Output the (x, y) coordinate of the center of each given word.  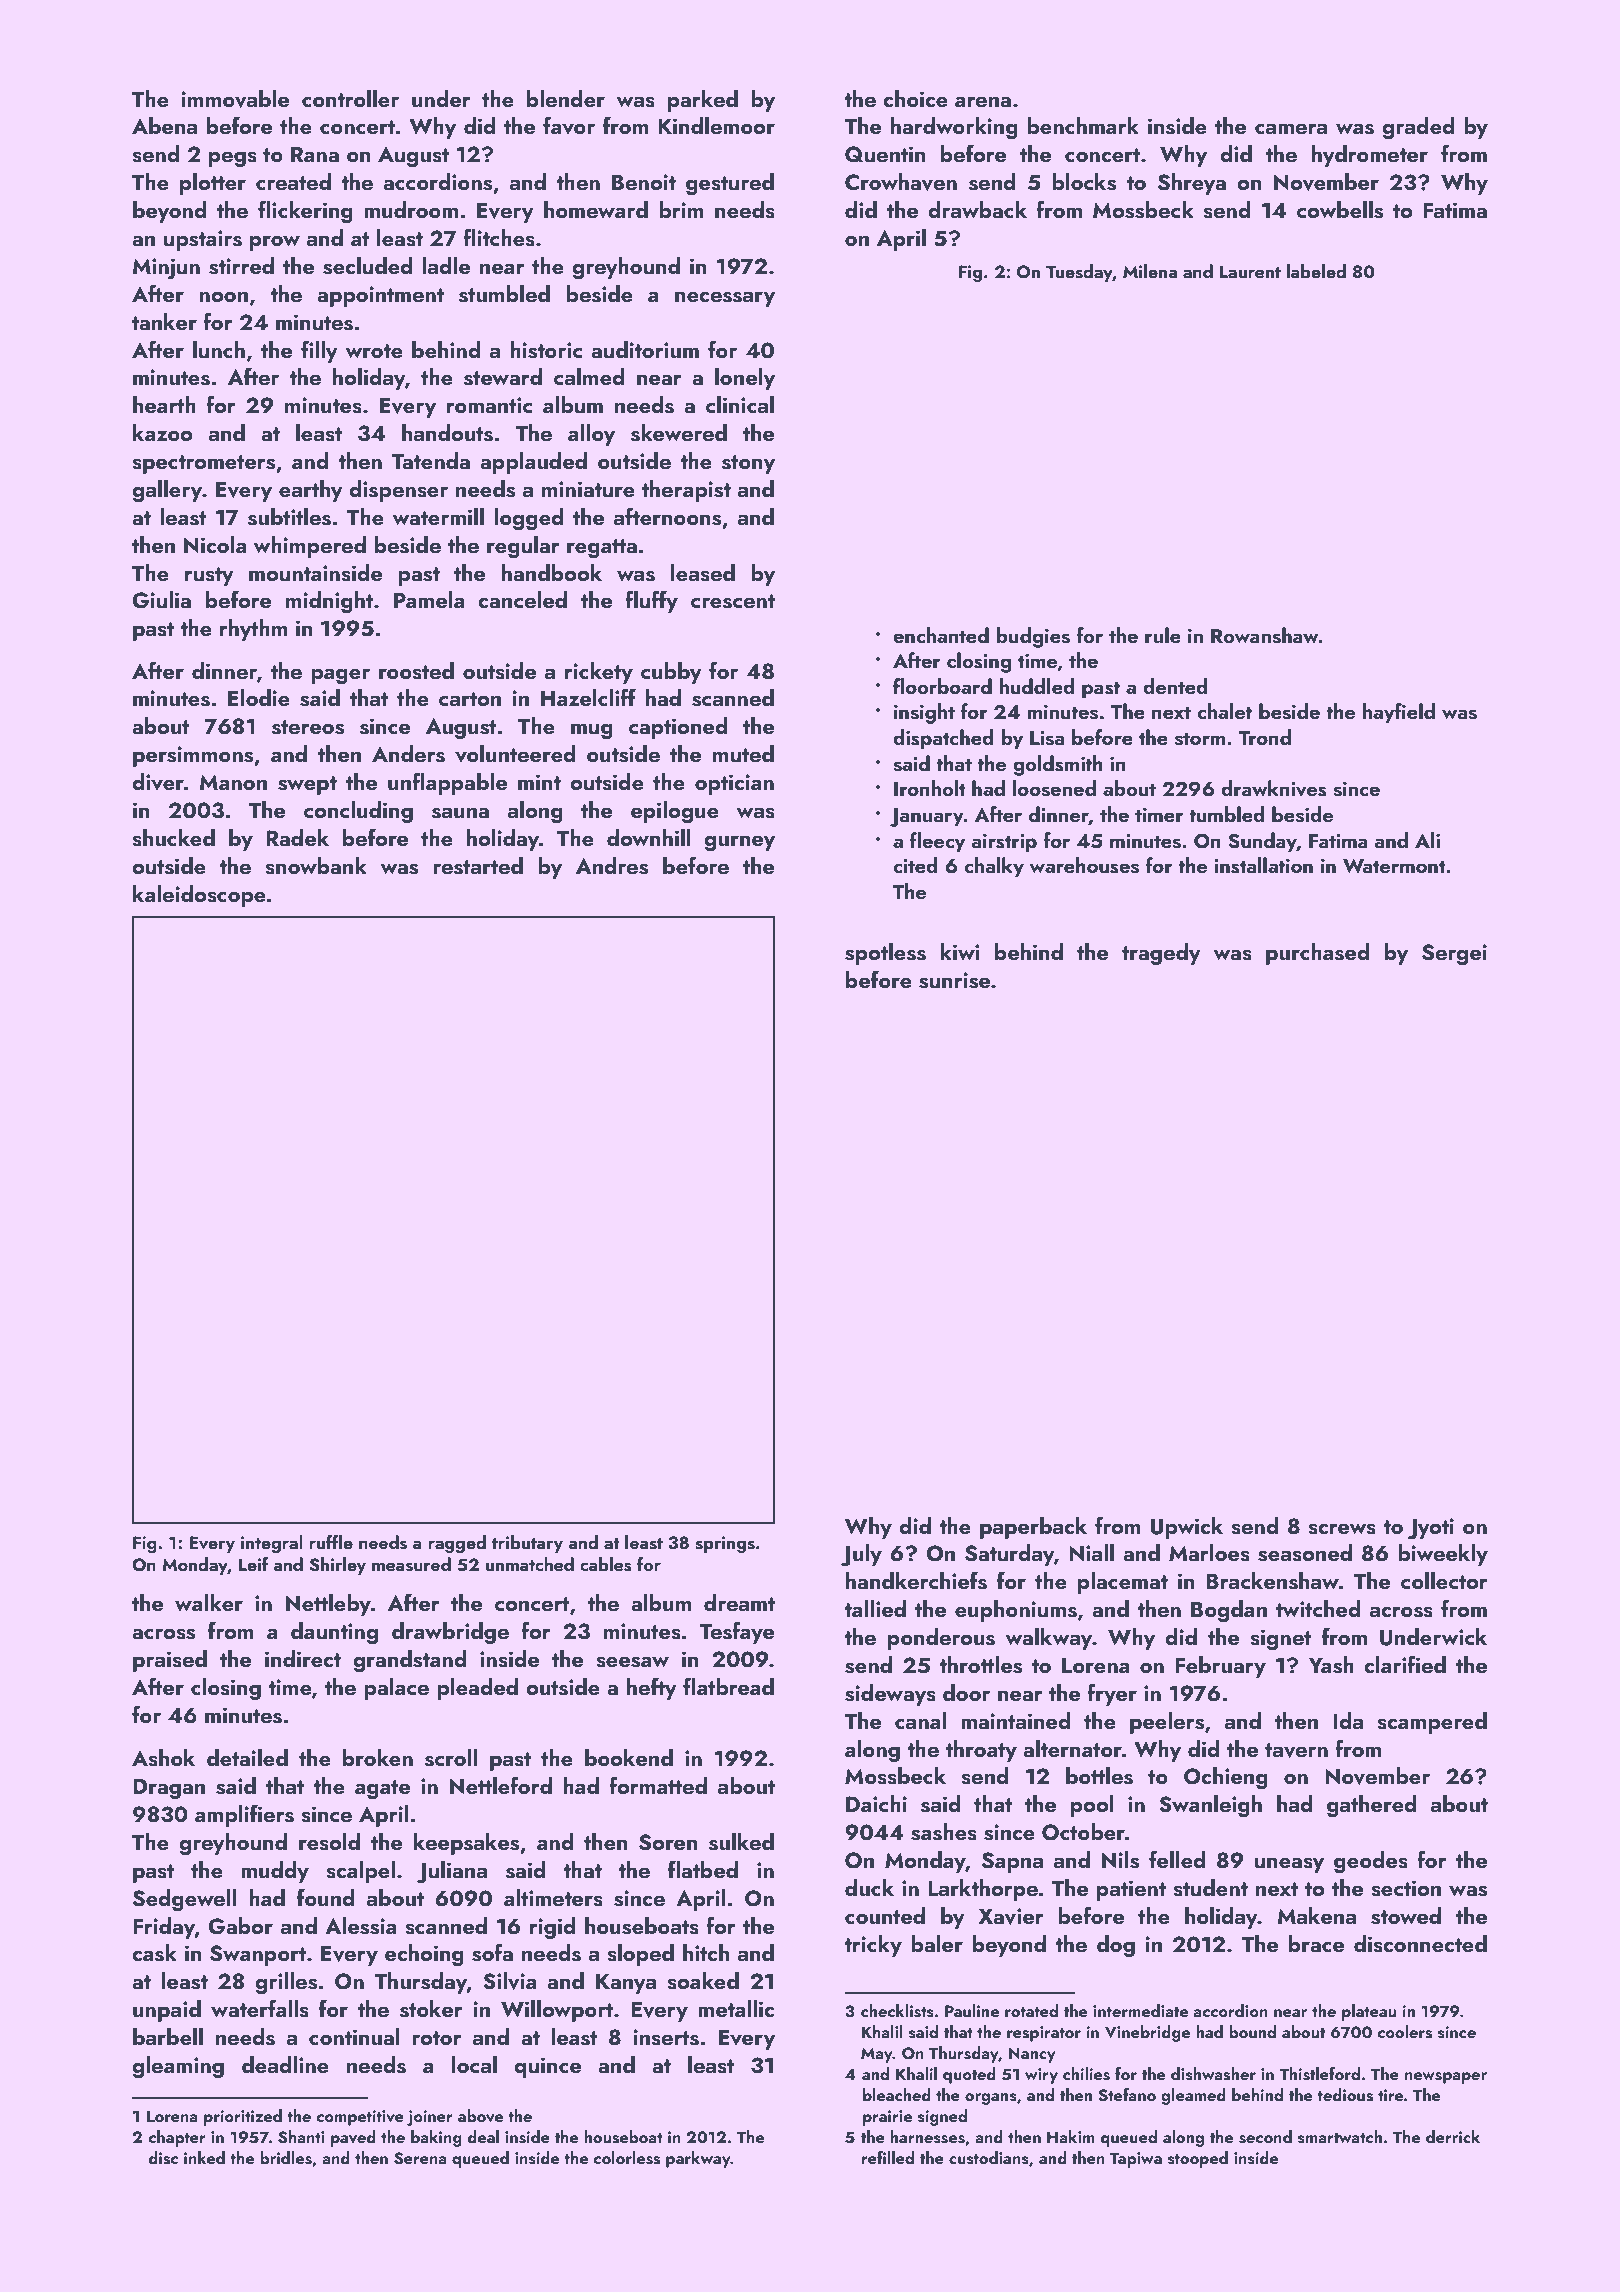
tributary (527, 1544)
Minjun (166, 268)
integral (272, 1544)
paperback (1033, 1528)
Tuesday (1079, 273)
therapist (686, 491)
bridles (286, 2158)
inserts (666, 2037)
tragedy (1161, 954)
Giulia (161, 600)
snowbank (316, 866)
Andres (612, 866)
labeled (1316, 271)
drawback (977, 209)
